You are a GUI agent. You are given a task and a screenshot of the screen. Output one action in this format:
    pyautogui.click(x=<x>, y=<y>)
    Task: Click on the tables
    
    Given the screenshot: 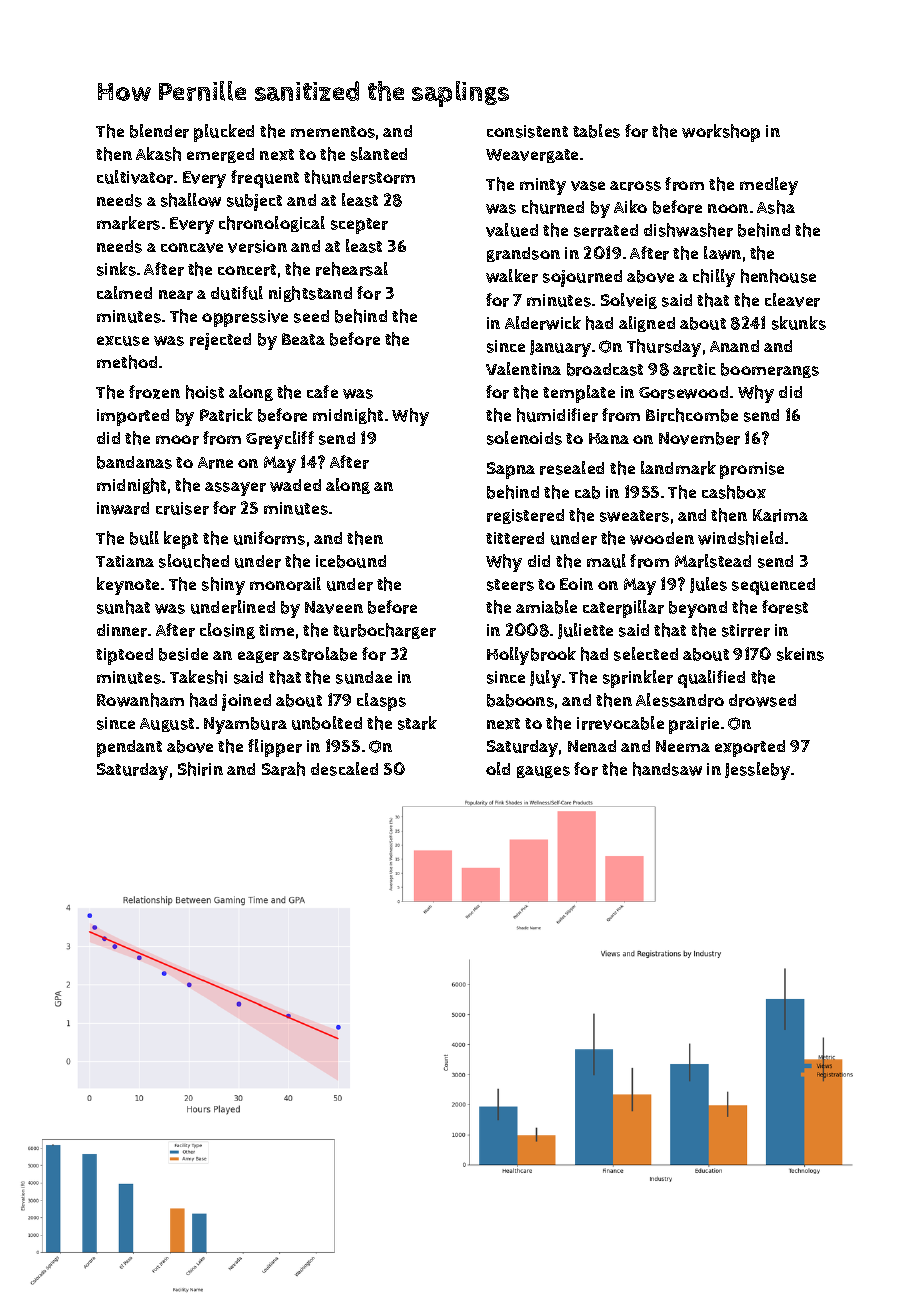 What is the action you would take?
    pyautogui.click(x=596, y=131)
